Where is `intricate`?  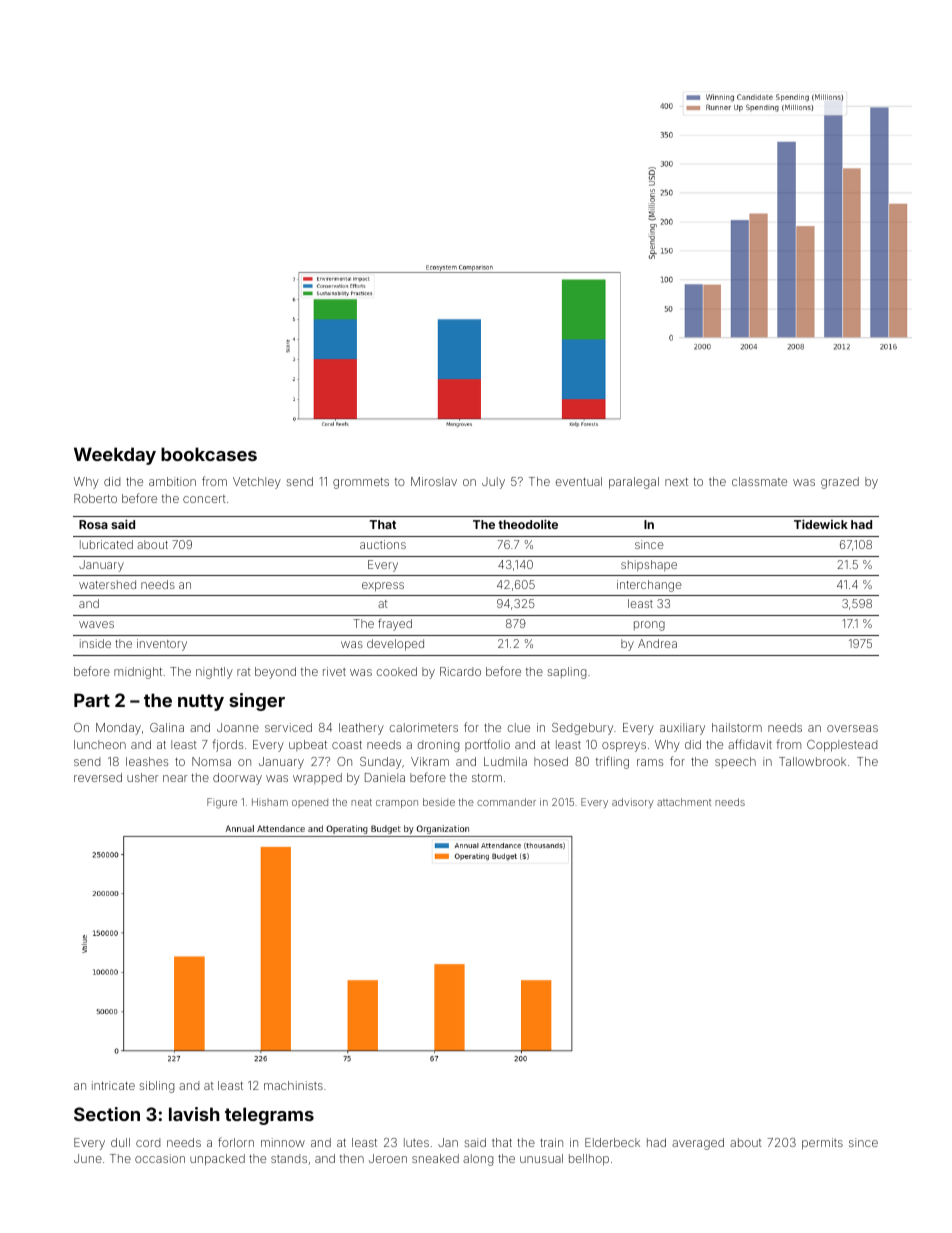 intricate is located at coordinates (113, 1085).
